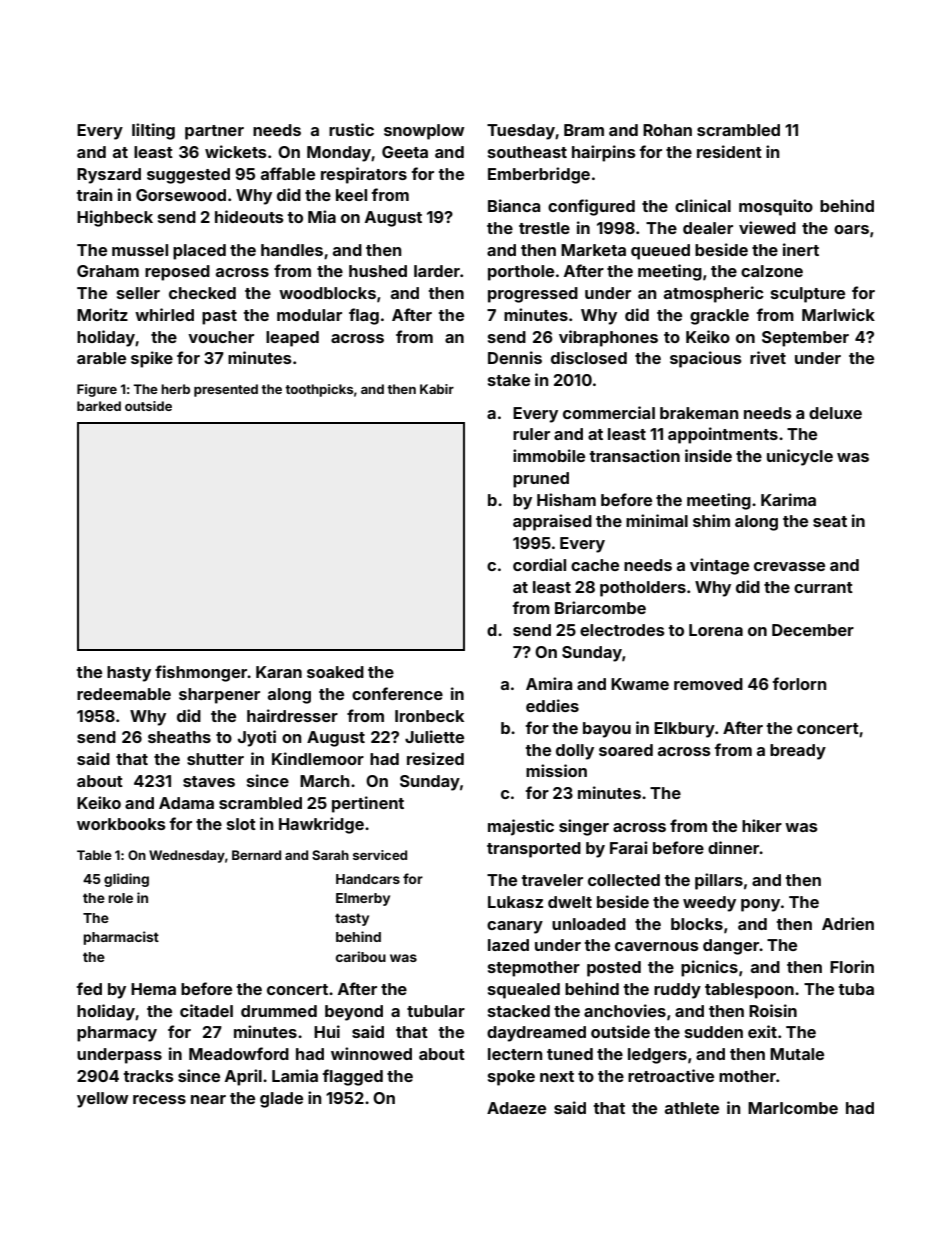 The image size is (952, 1233). What do you see at coordinates (109, 176) in the page?
I see `Ryszard` at bounding box center [109, 176].
